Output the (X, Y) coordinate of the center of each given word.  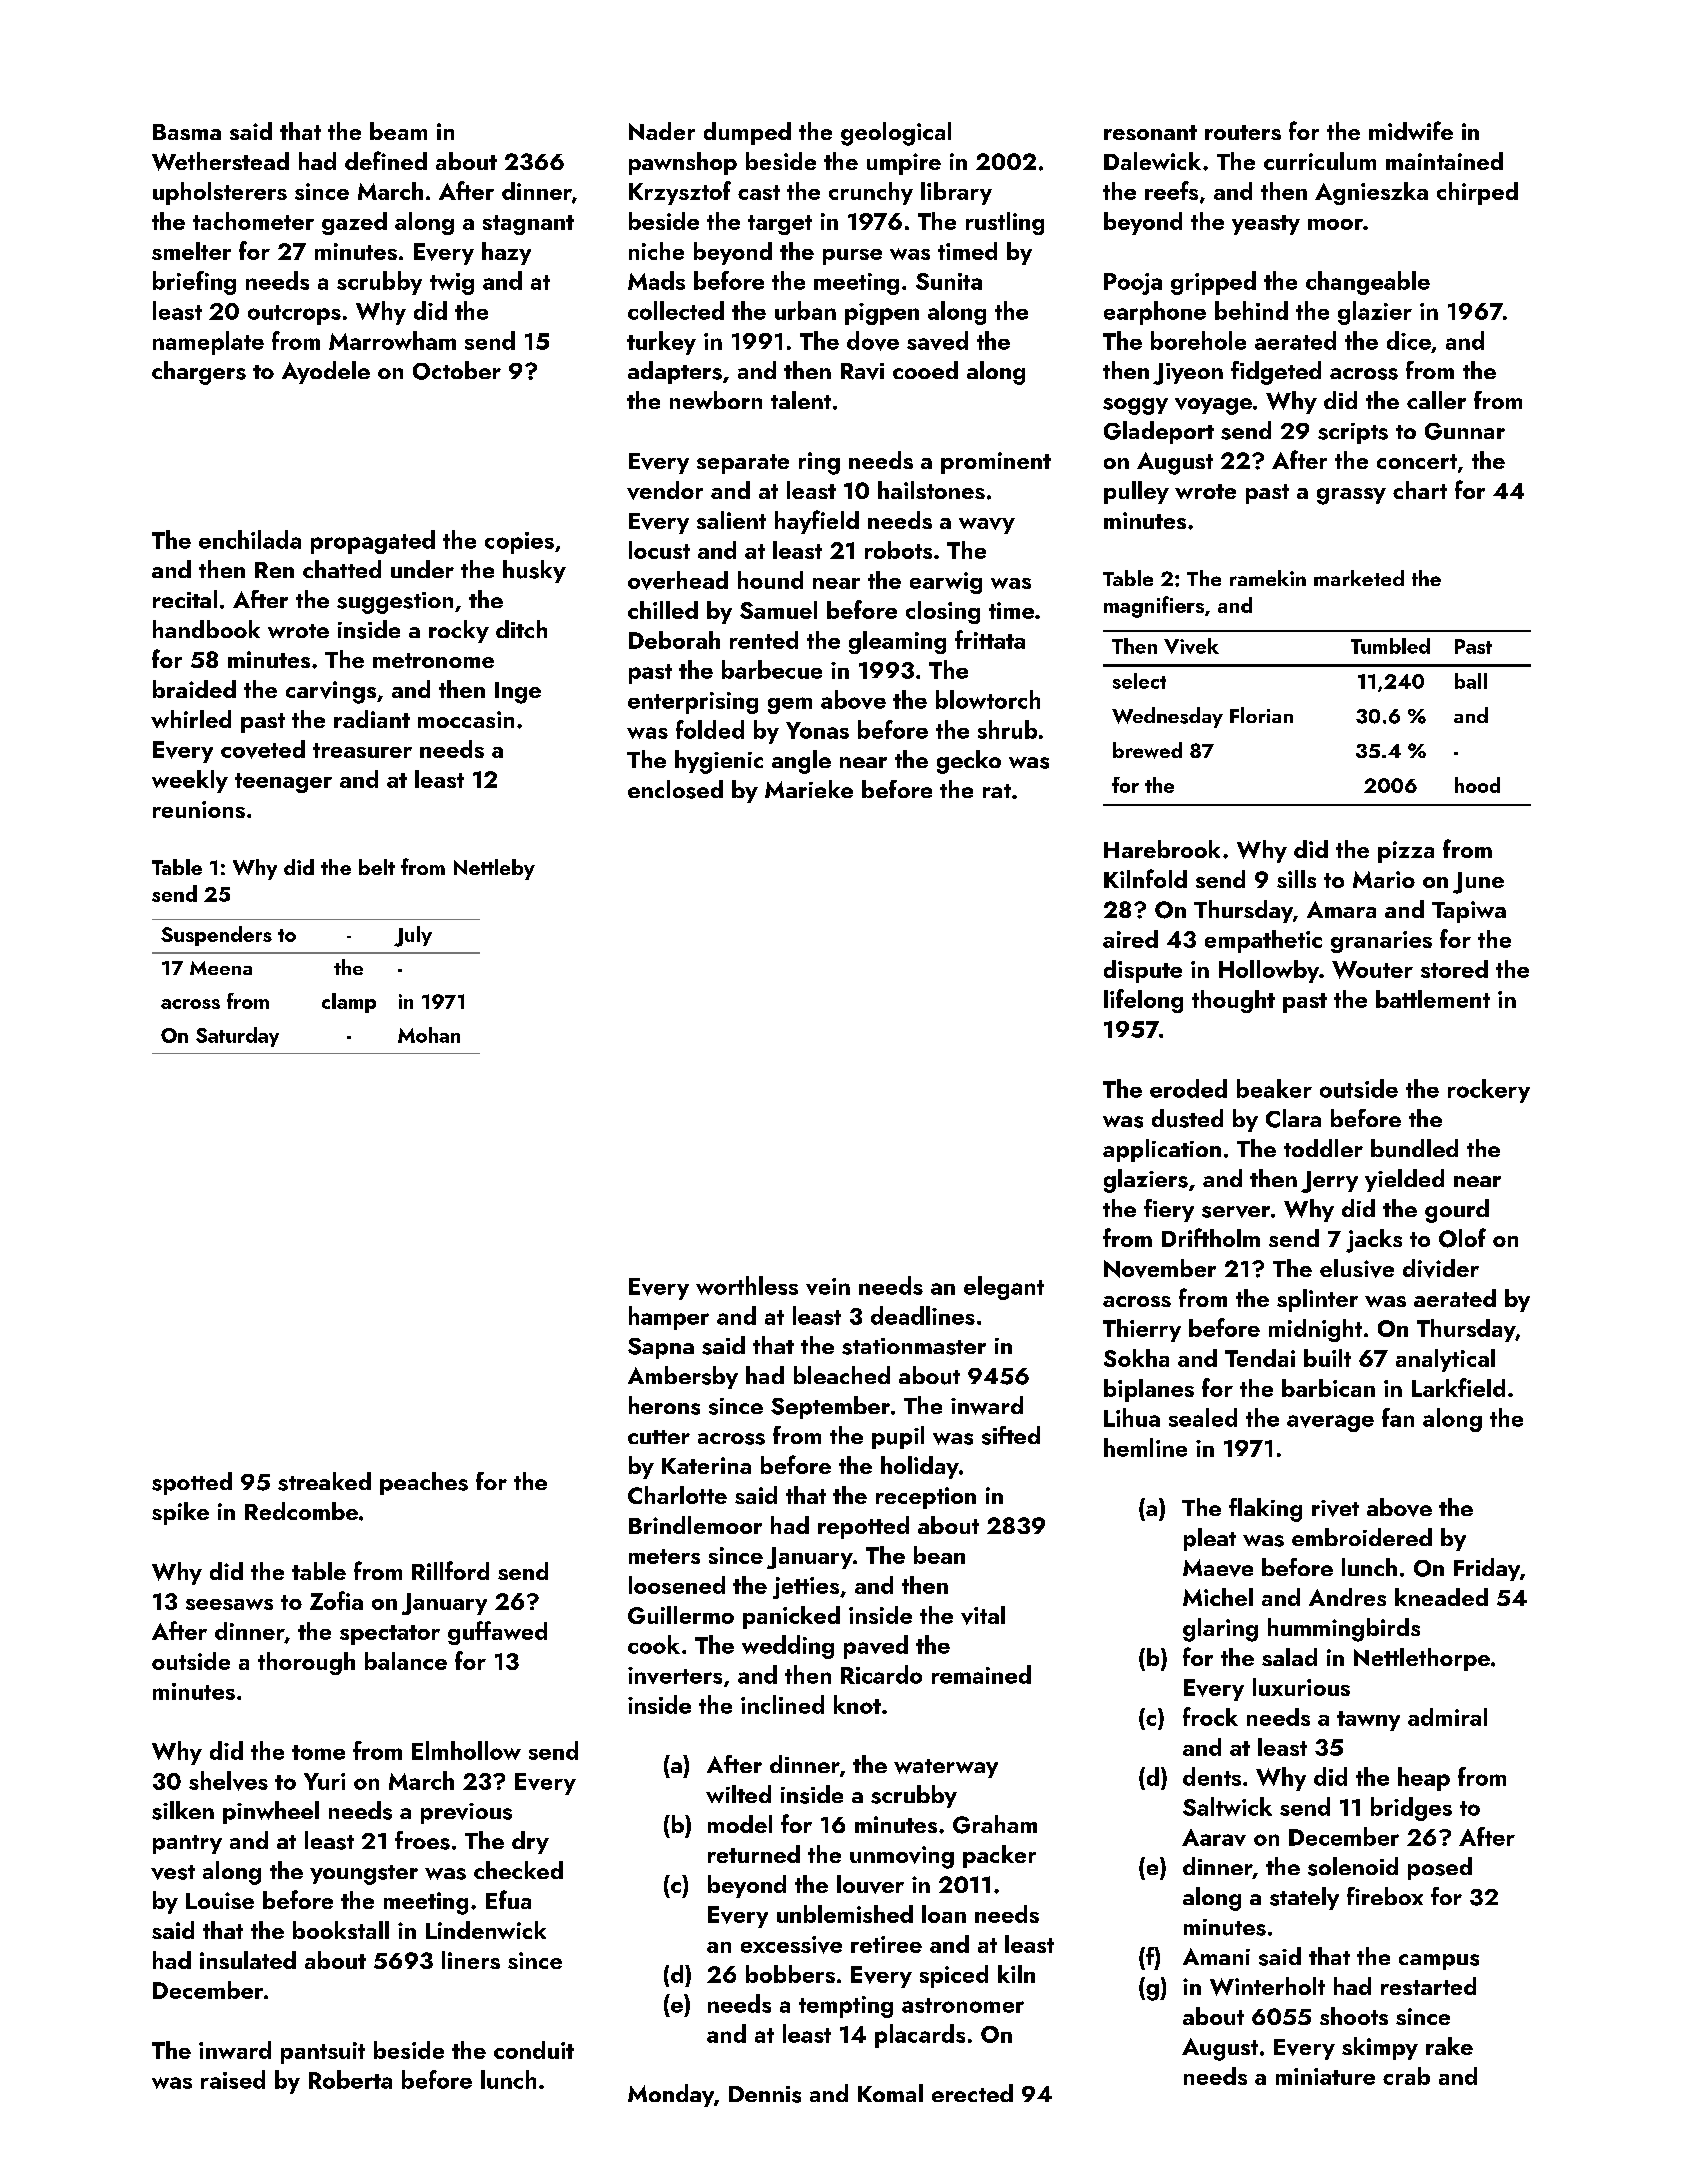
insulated (248, 1960)
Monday (671, 2095)
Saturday (237, 1037)
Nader (662, 131)
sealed (1203, 1417)
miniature (1325, 2076)
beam (398, 131)
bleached (842, 1375)
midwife (1411, 130)
